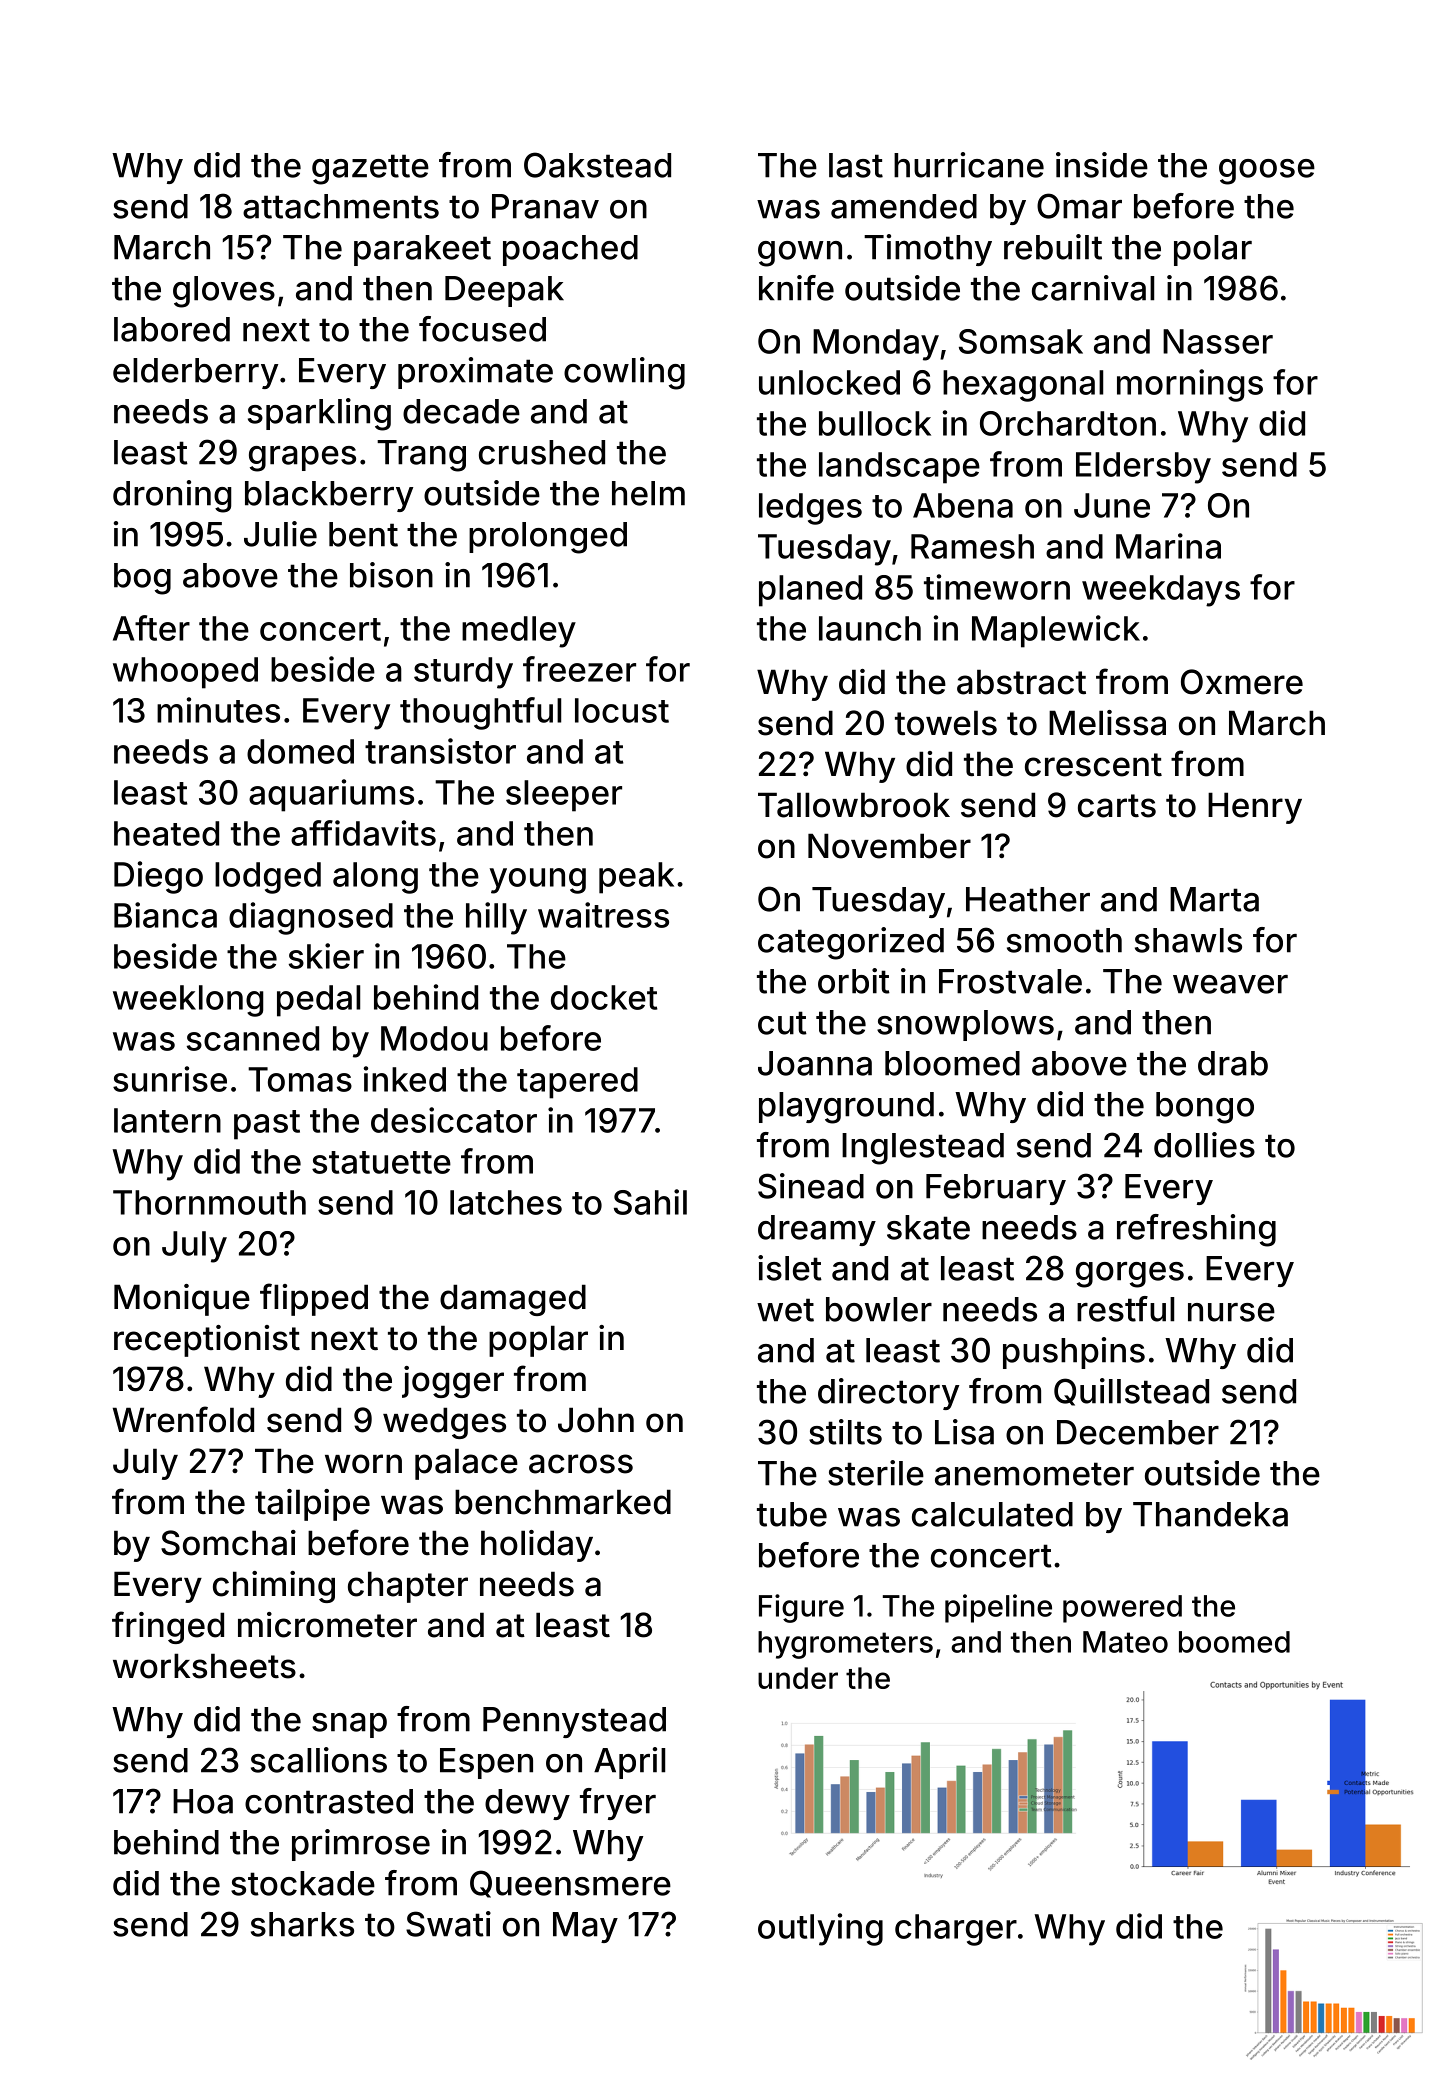 This screenshot has width=1450, height=2100. I want to click on goose, so click(1267, 172).
